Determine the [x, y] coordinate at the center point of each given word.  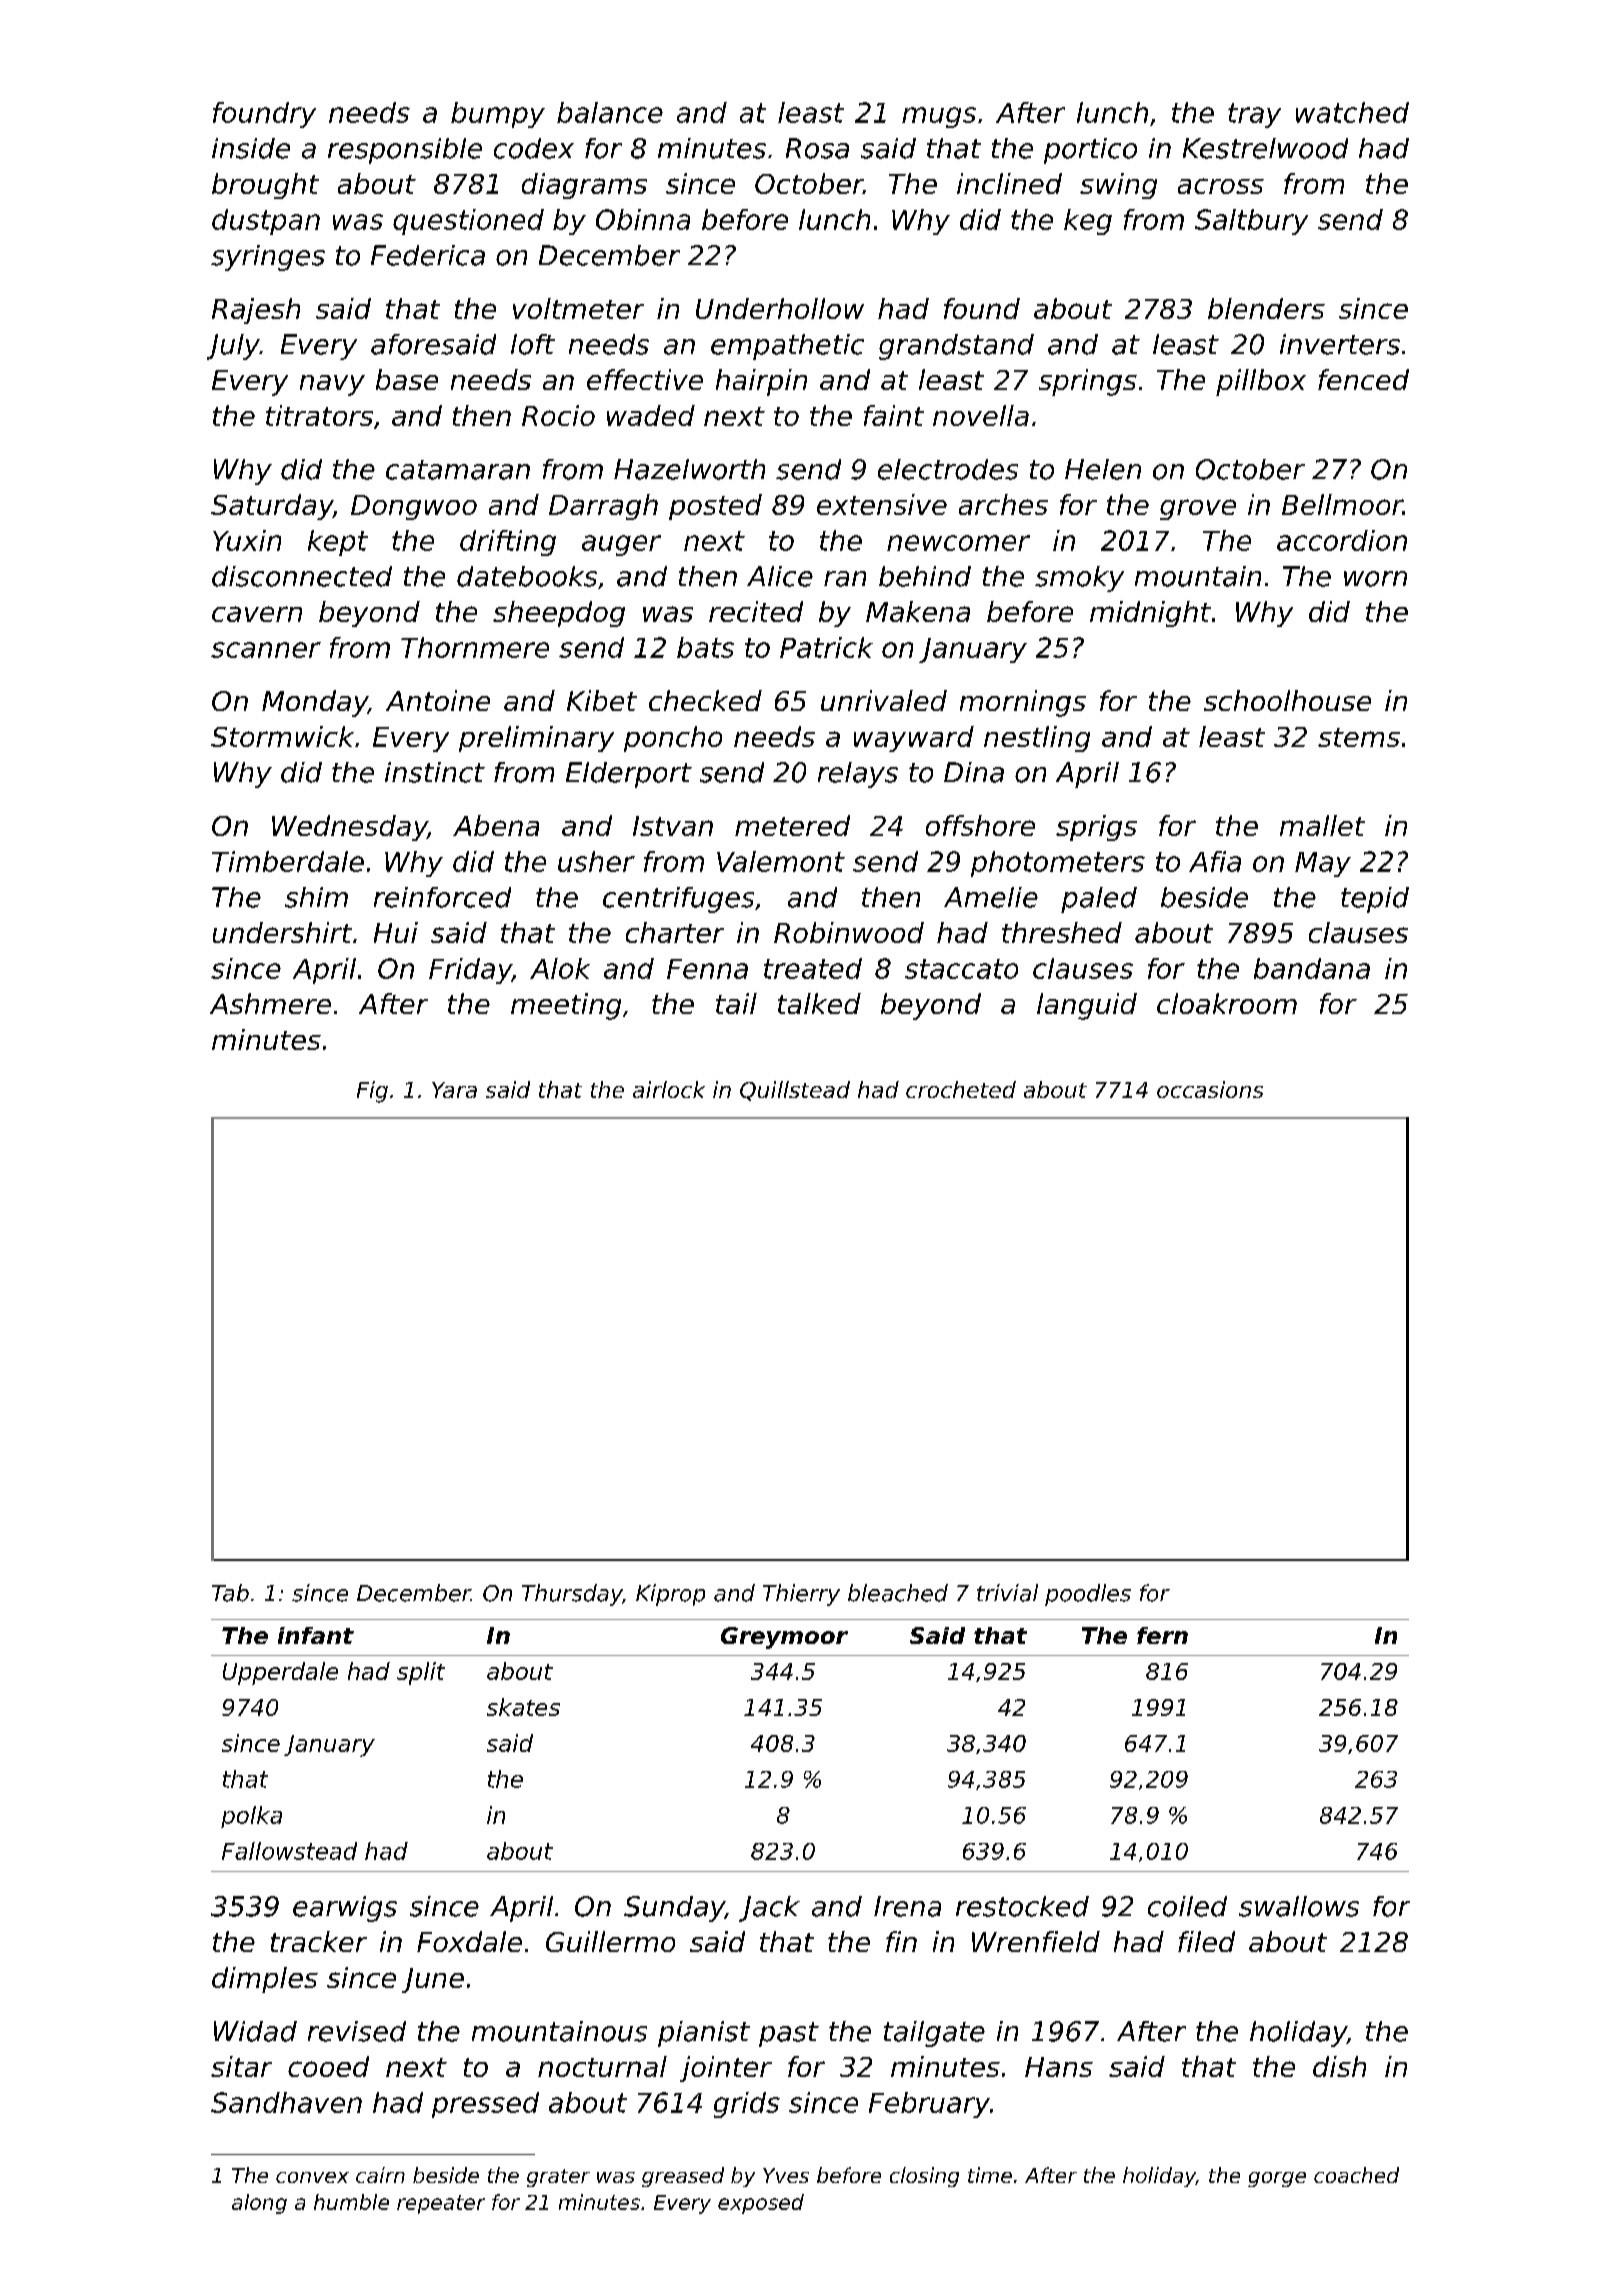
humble [351, 2202]
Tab [230, 1593]
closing [924, 2177]
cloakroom [1227, 1003]
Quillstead [795, 1091]
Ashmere [270, 1003]
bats [705, 647]
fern [1162, 1635]
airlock [669, 1089]
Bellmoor [1342, 504]
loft [533, 344]
